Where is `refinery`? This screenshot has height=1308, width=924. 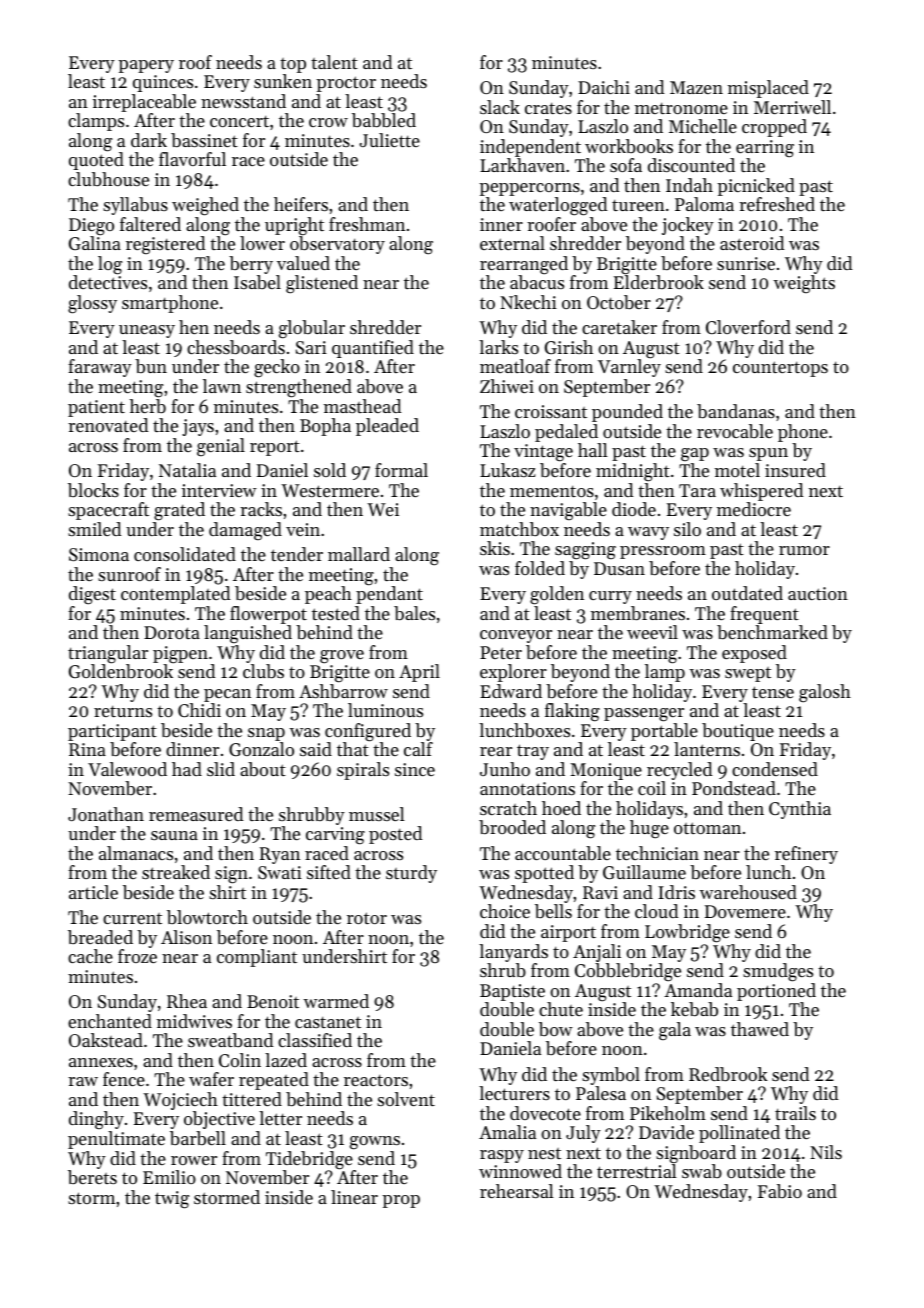 refinery is located at coordinates (806, 855).
